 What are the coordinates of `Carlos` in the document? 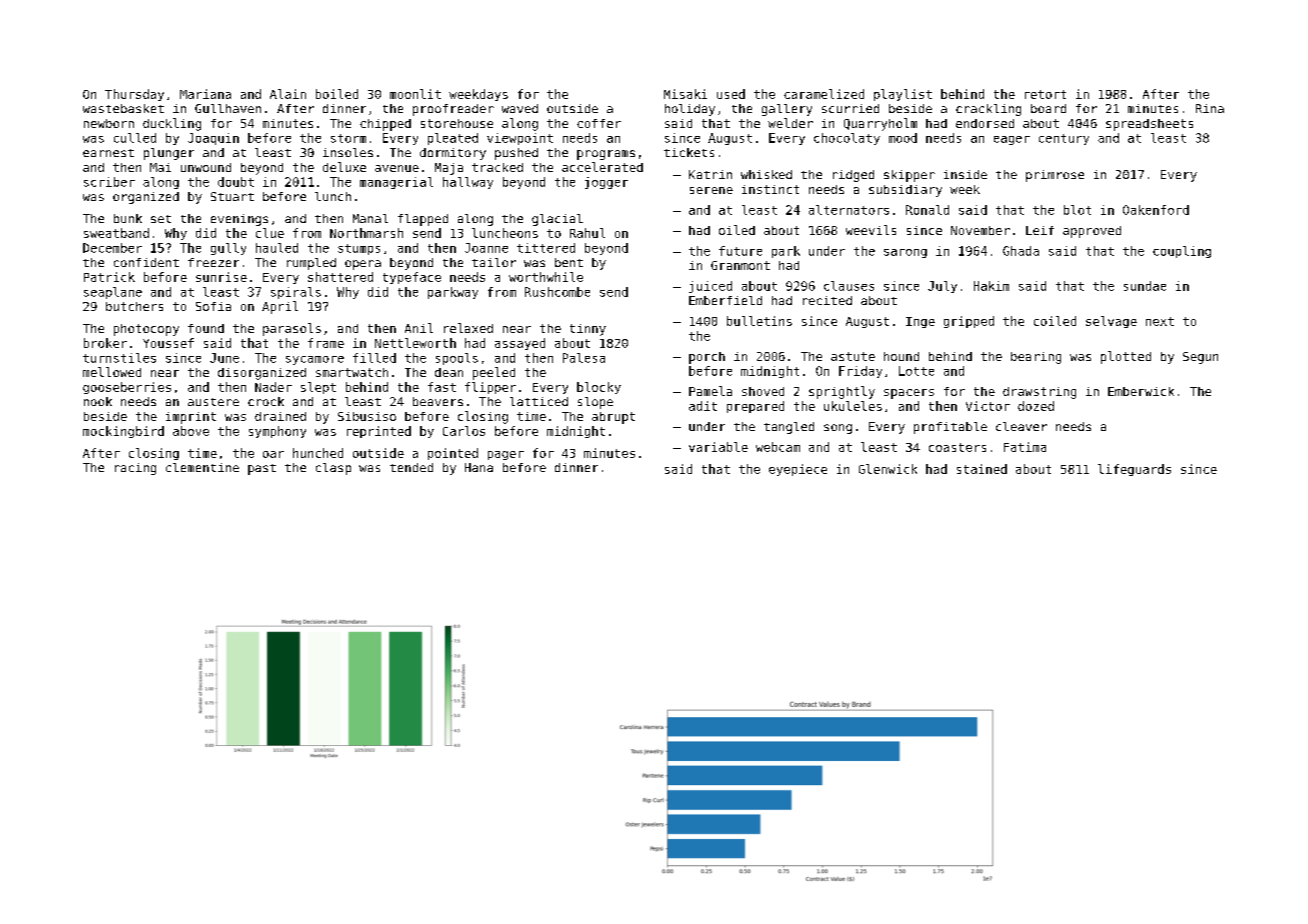 It's located at (464, 431).
